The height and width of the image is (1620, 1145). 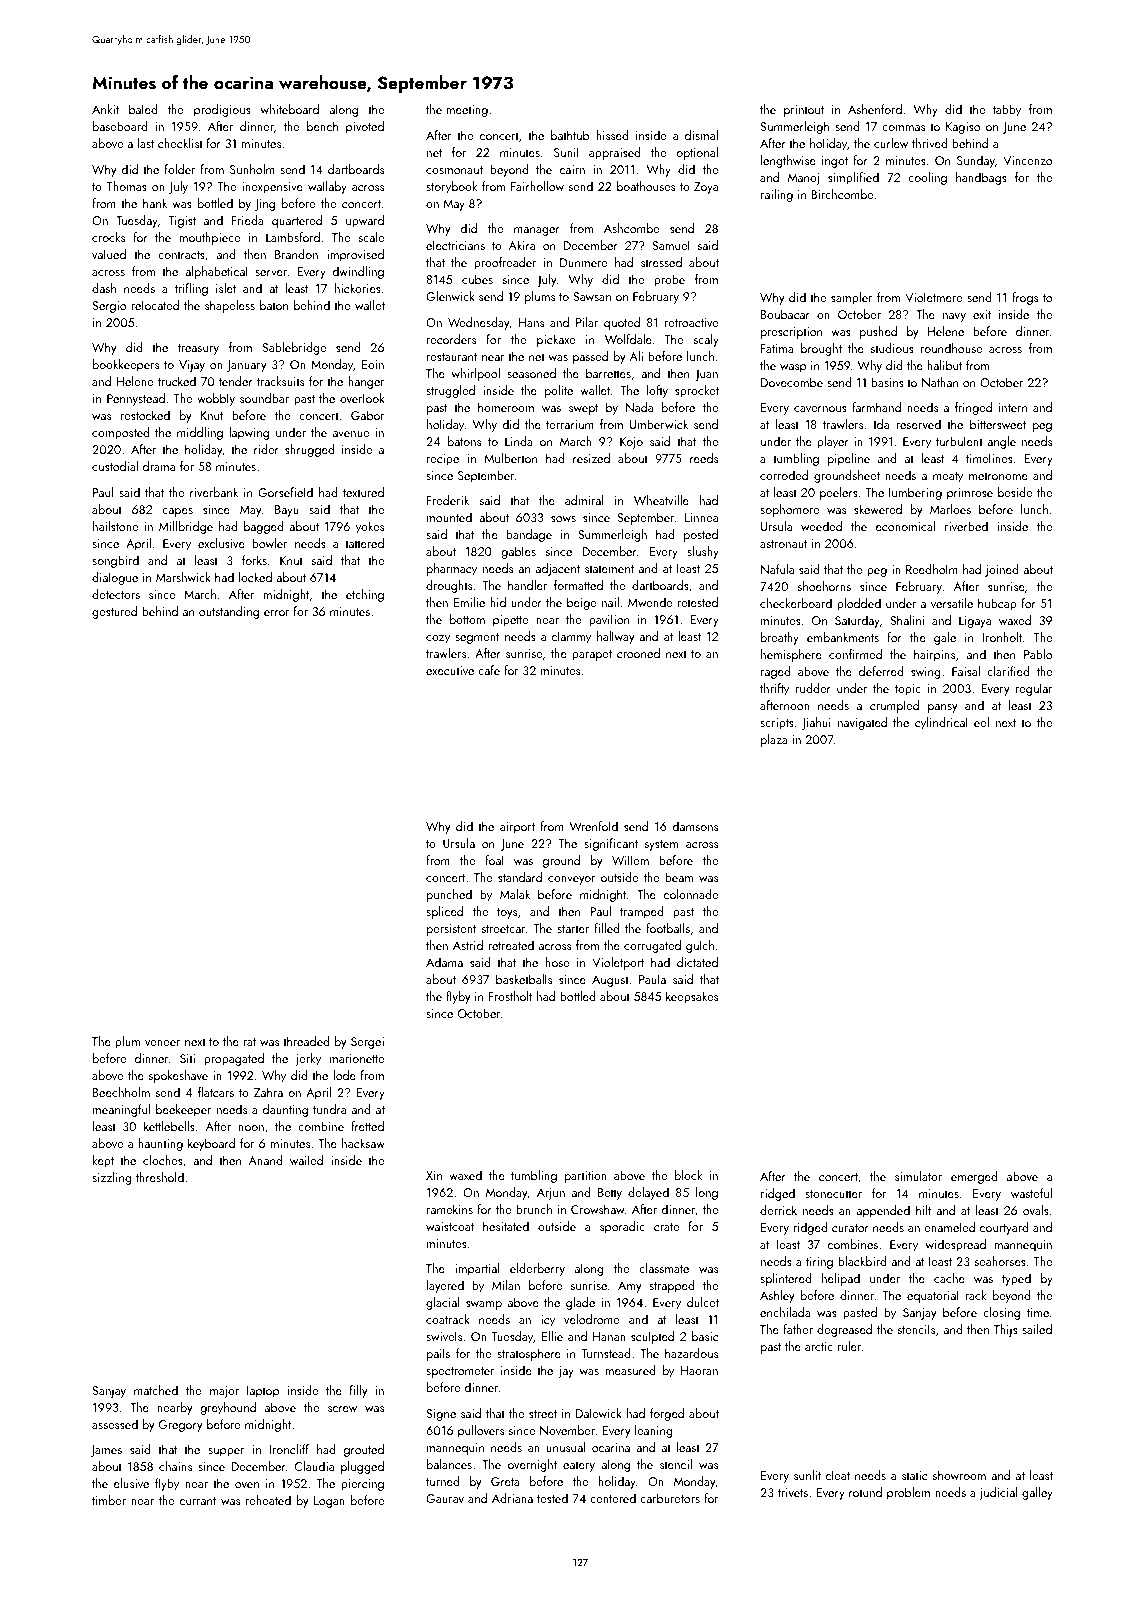 What do you see at coordinates (590, 357) in the image?
I see `passed` at bounding box center [590, 357].
